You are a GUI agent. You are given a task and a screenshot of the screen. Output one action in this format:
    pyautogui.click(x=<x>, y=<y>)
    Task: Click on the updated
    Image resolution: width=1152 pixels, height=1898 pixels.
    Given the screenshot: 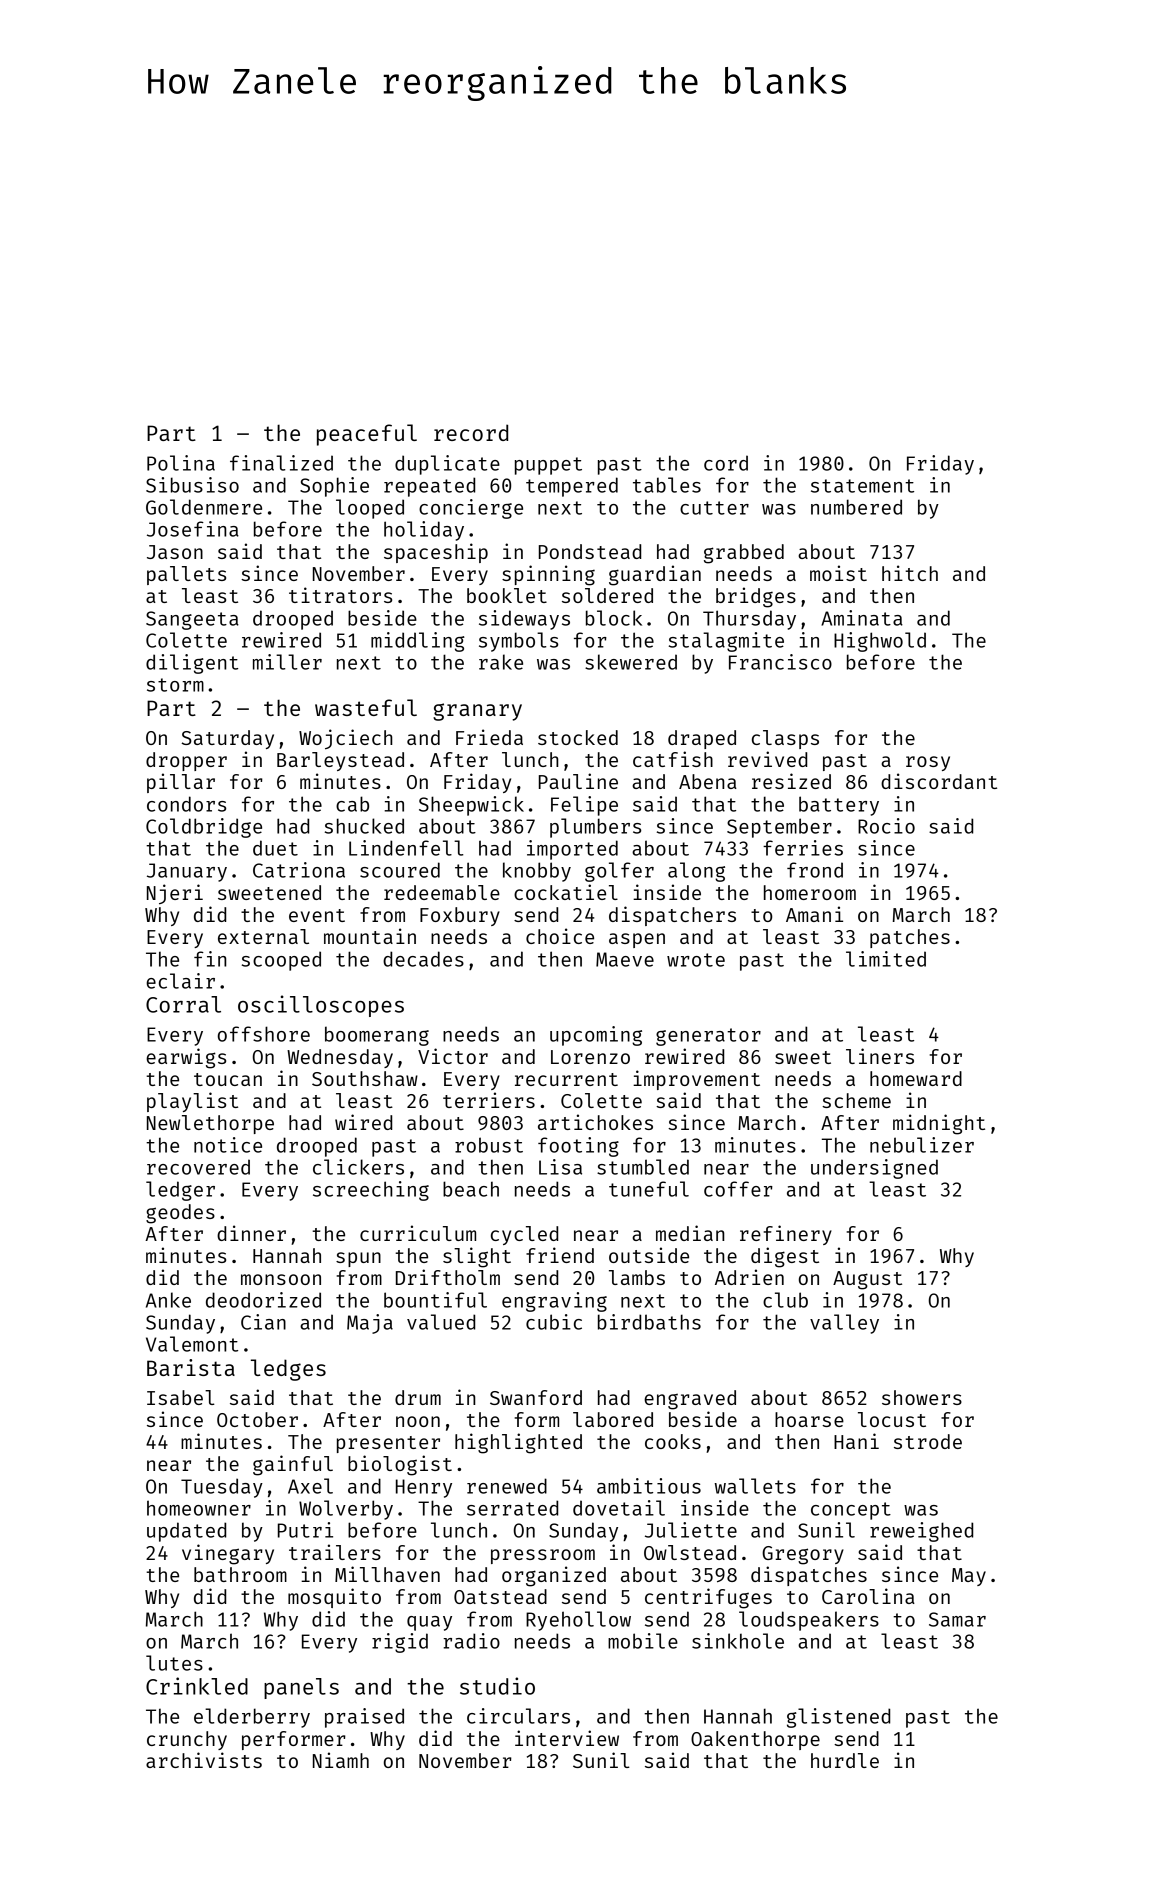 What is the action you would take?
    pyautogui.click(x=186, y=1532)
